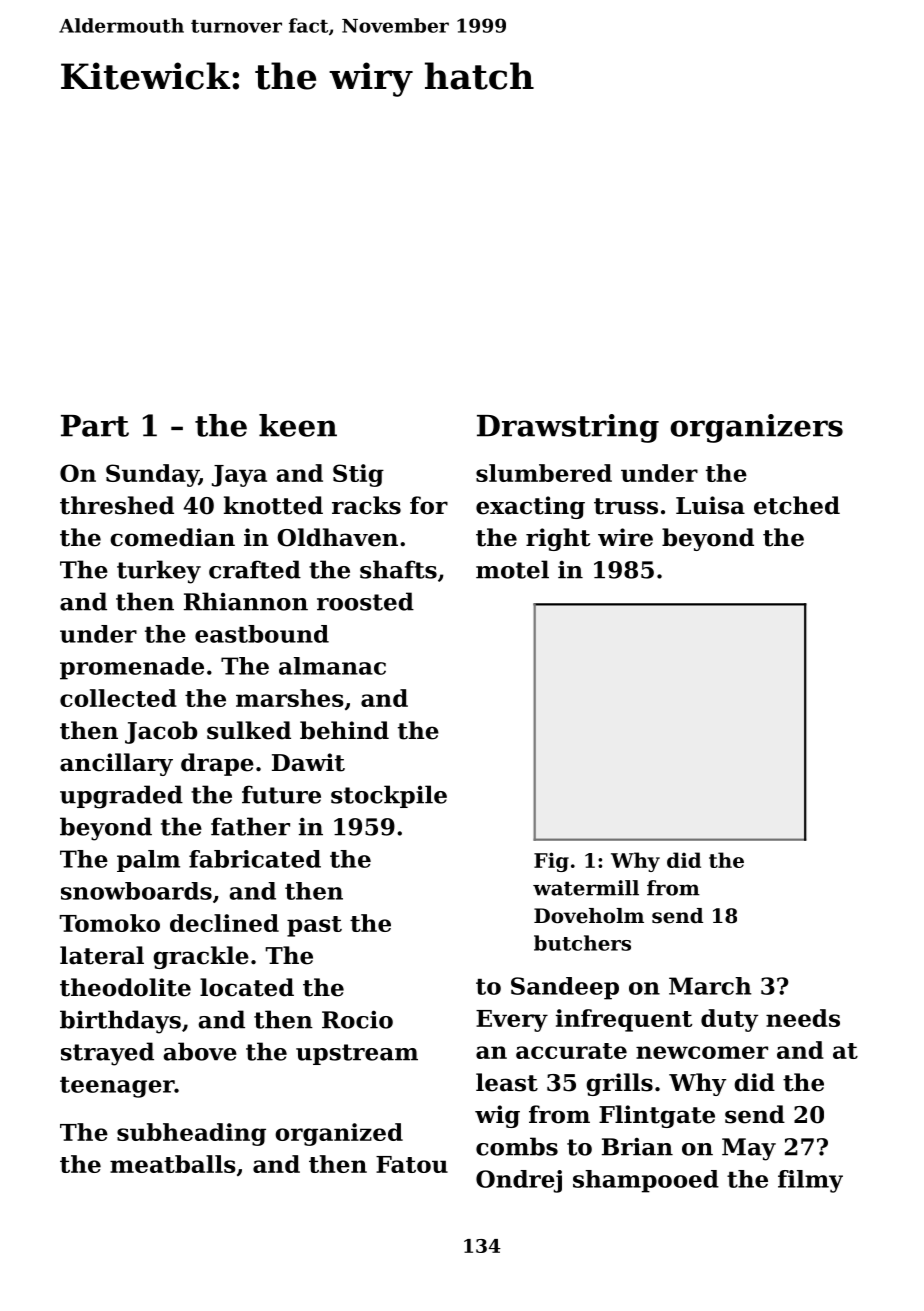 This screenshot has height=1311, width=924. I want to click on Every, so click(512, 1021).
